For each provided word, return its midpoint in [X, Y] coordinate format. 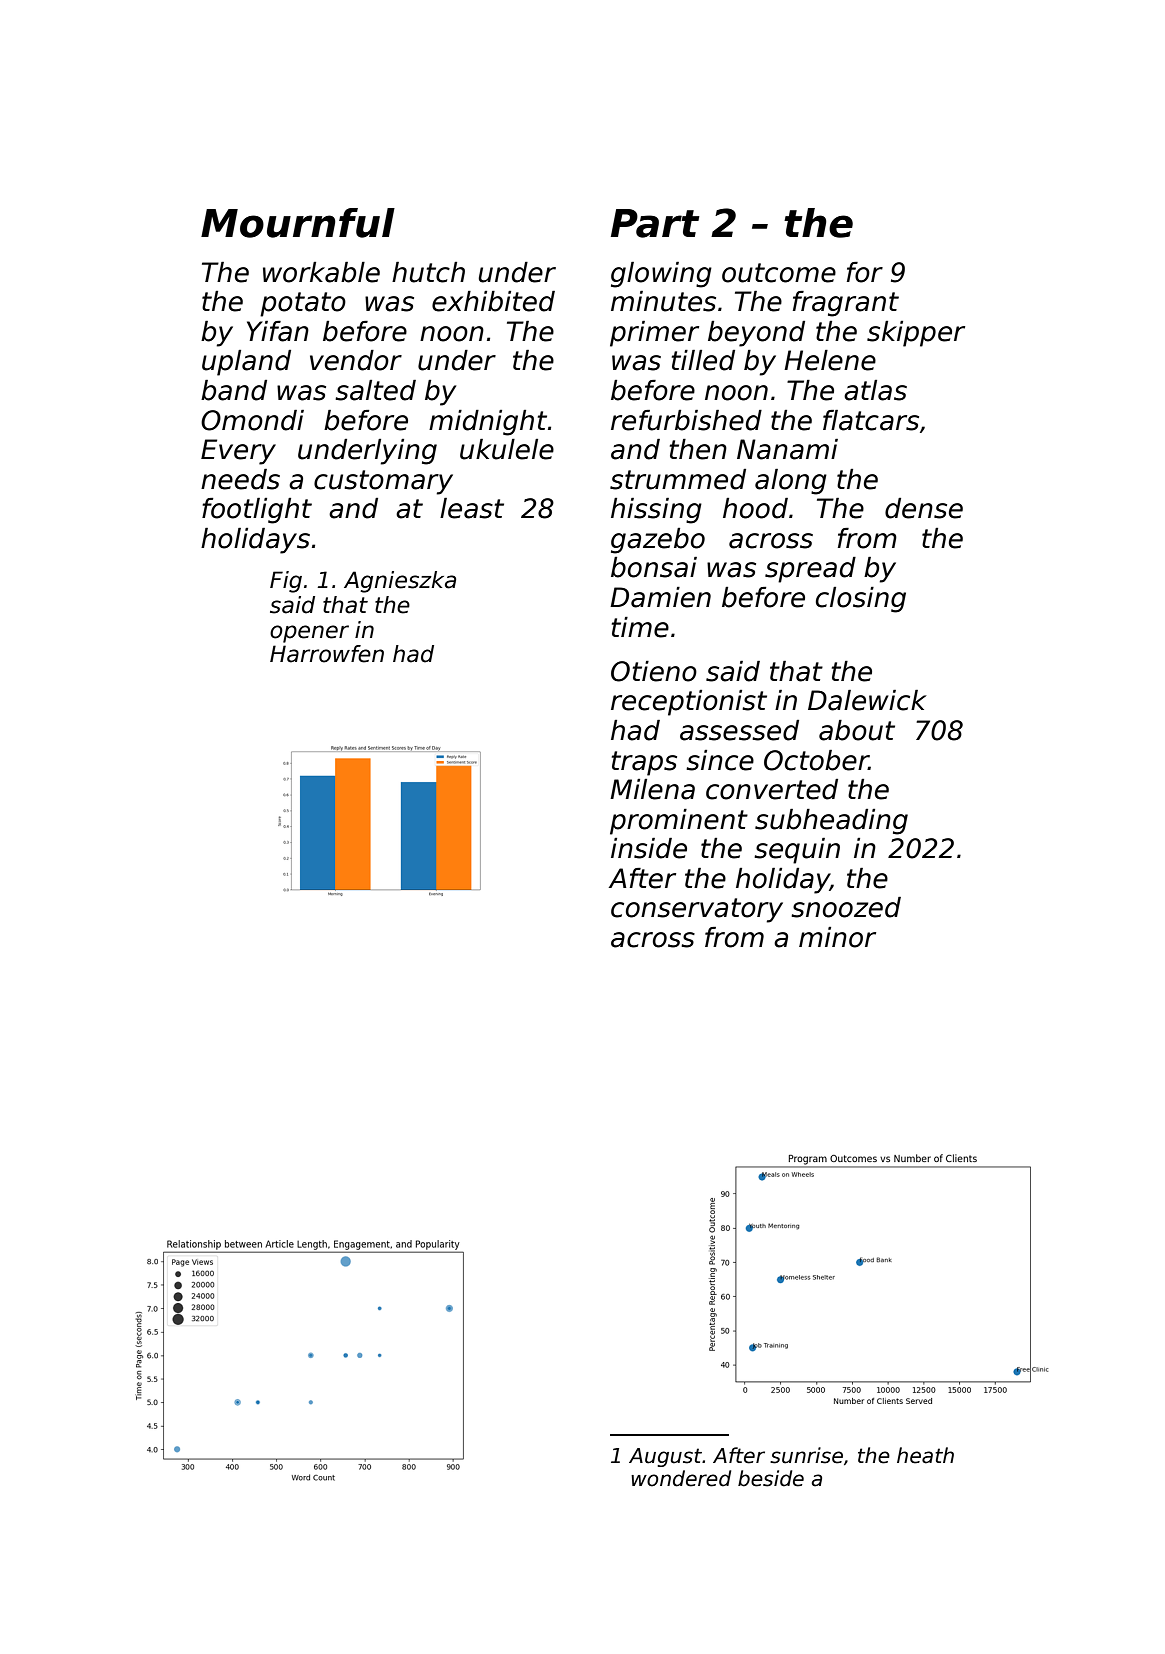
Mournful [298, 223]
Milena [652, 789]
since [720, 760]
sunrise [806, 1455]
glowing [661, 275]
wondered [681, 1478]
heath [925, 1455]
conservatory [697, 910]
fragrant [846, 304]
